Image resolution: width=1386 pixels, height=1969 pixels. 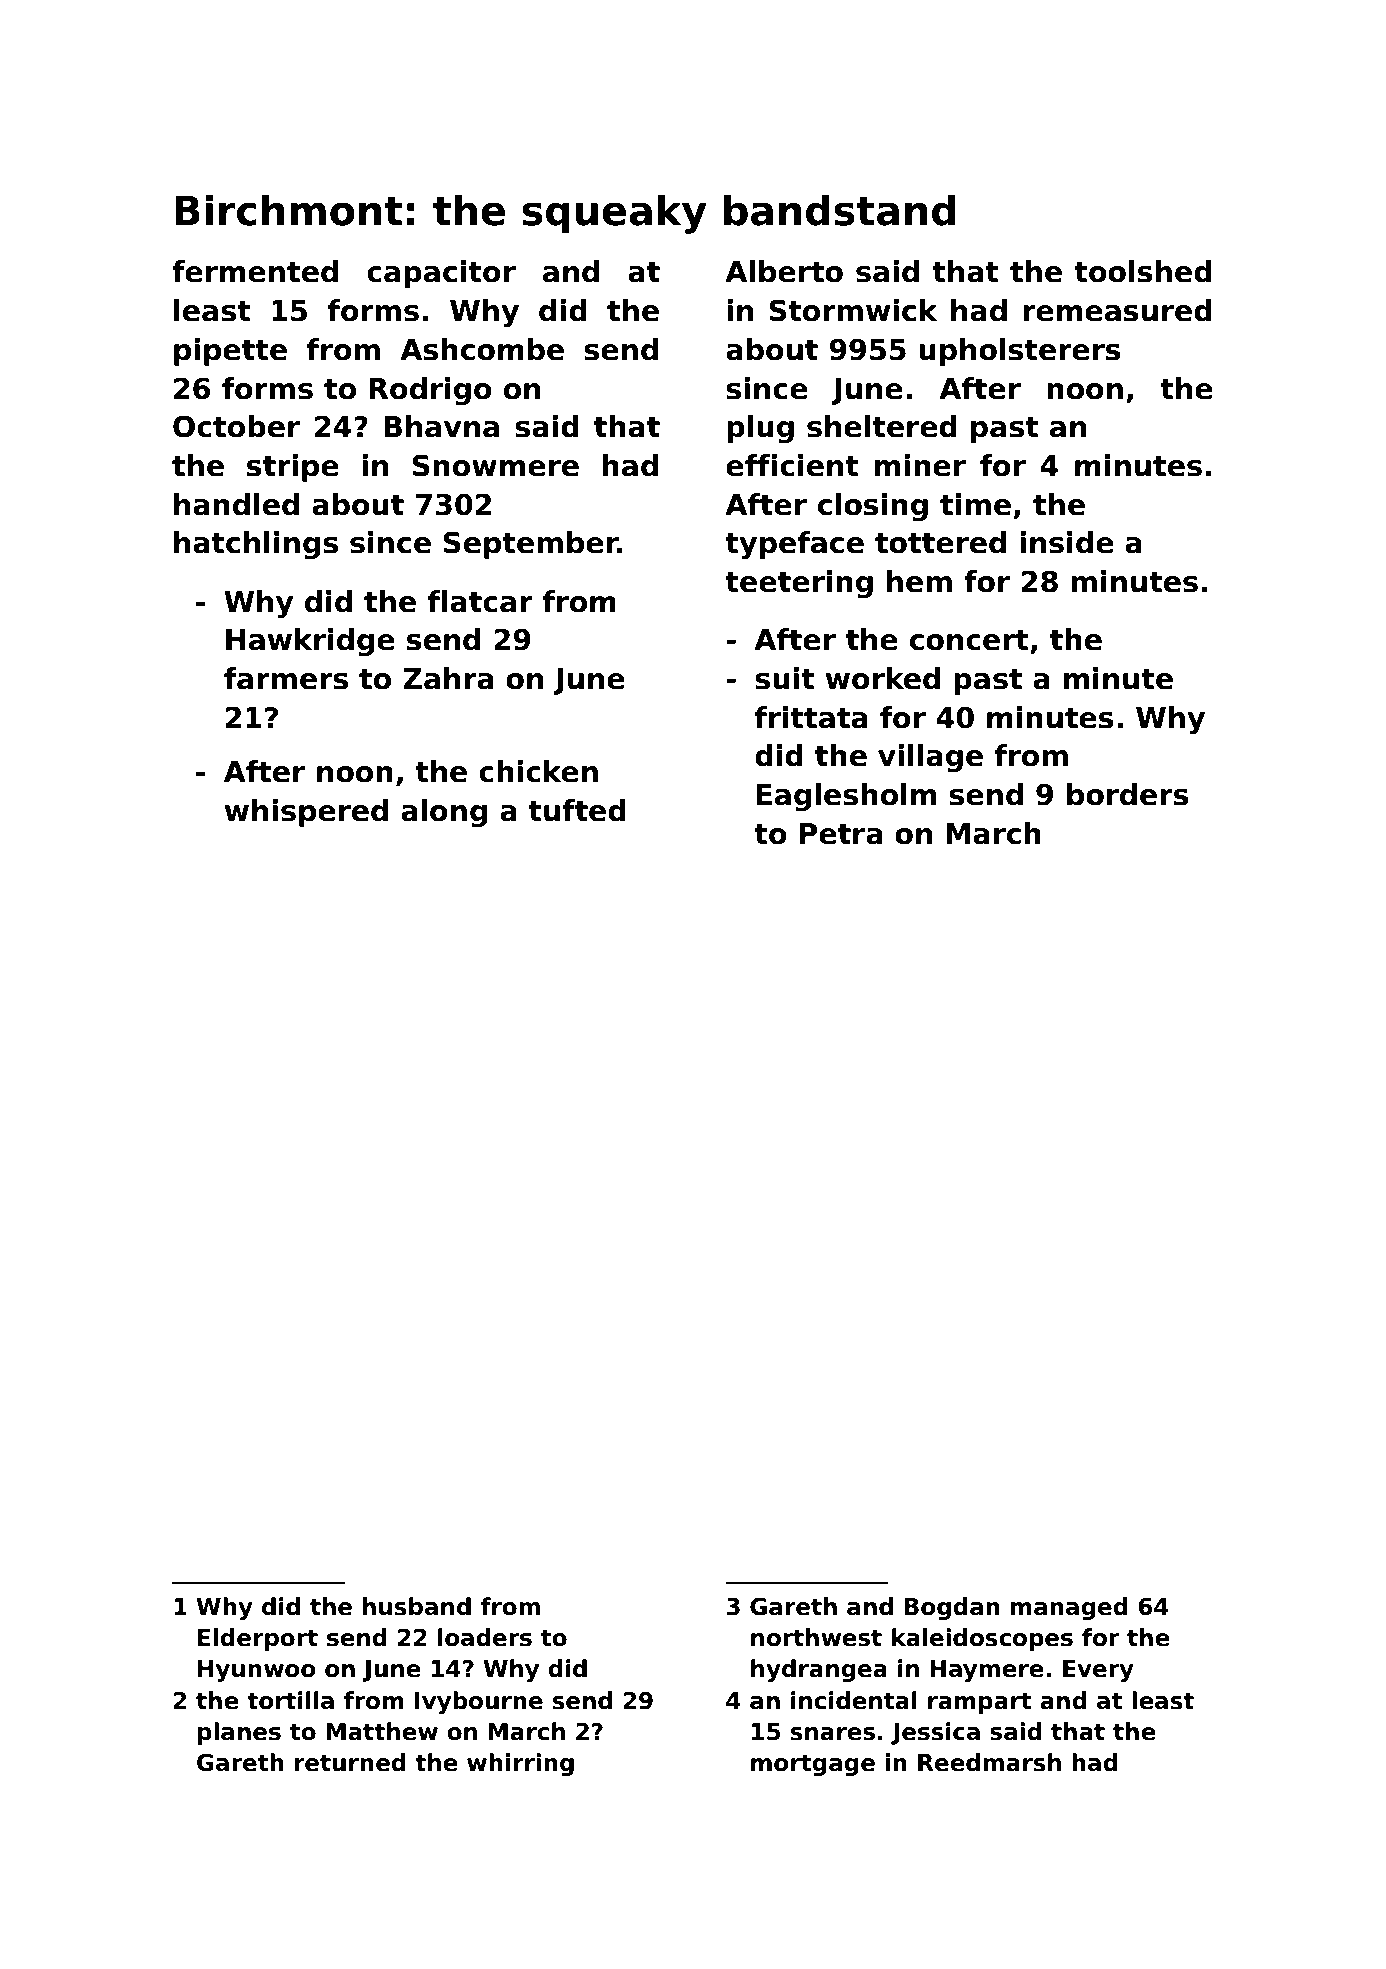 I want to click on along, so click(x=444, y=813).
